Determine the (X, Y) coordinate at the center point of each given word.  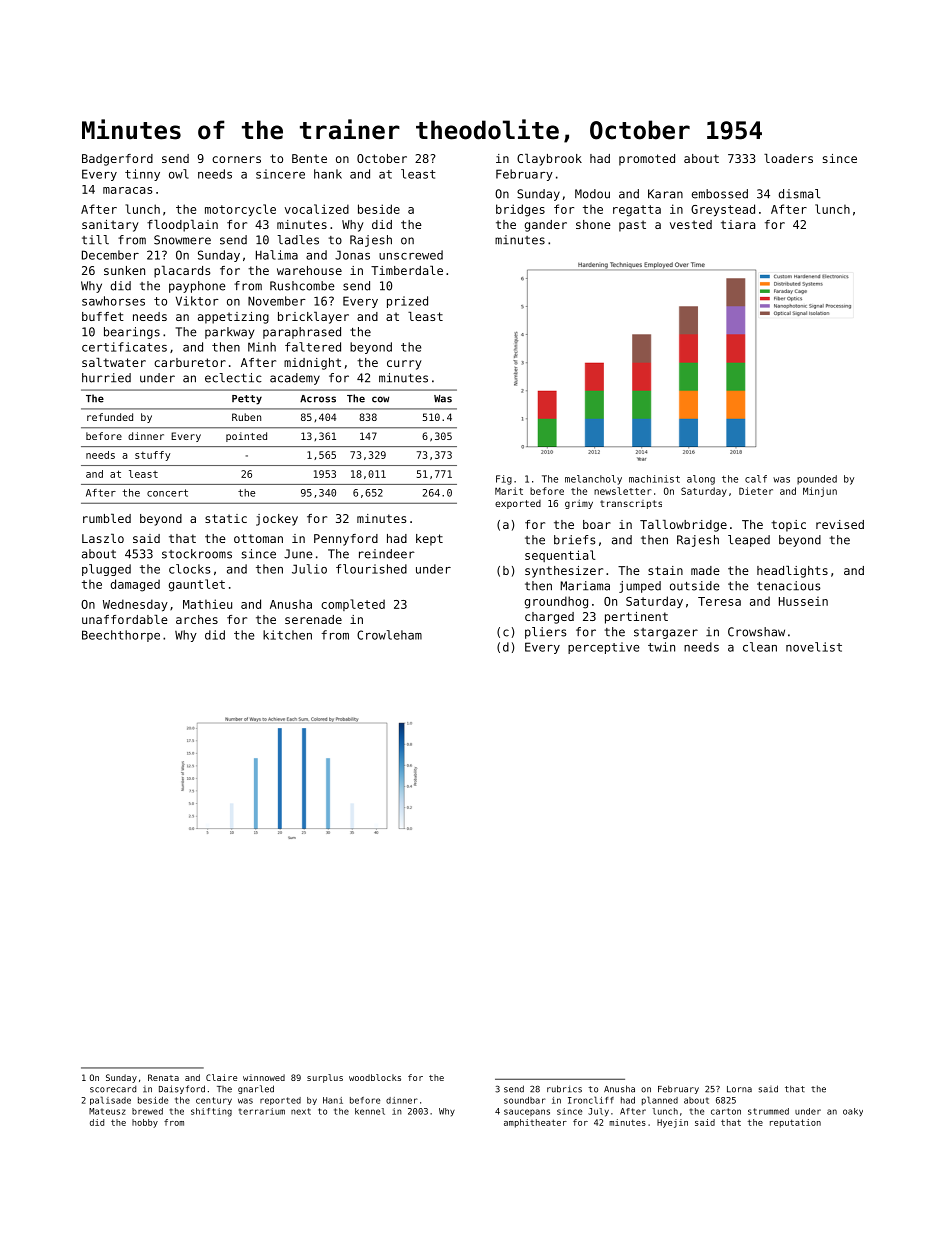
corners (236, 159)
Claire (221, 1077)
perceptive (603, 648)
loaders (788, 158)
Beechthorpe (121, 636)
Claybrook (549, 160)
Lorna (739, 1089)
